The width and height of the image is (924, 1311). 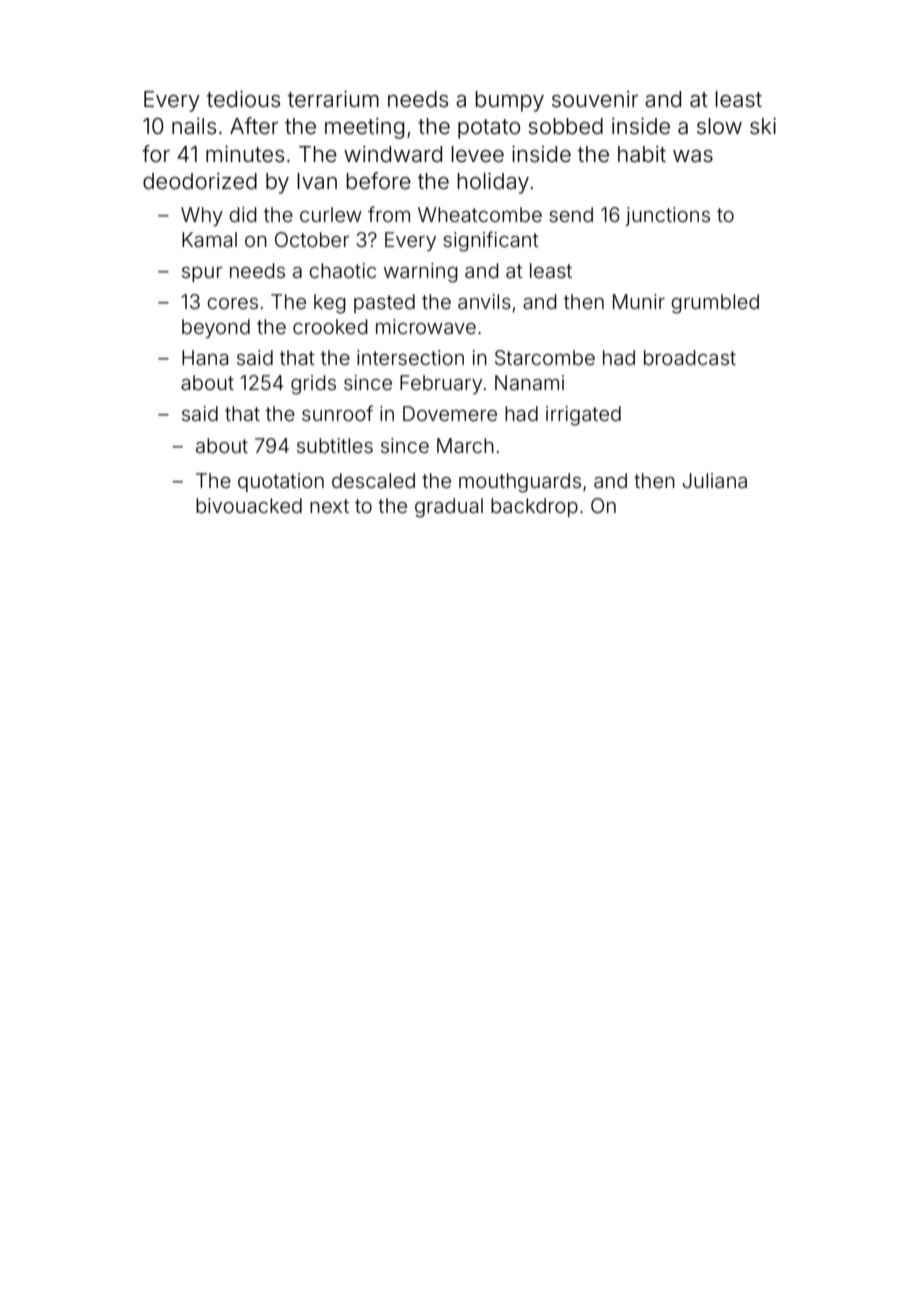 What do you see at coordinates (715, 480) in the image?
I see `Juliana` at bounding box center [715, 480].
